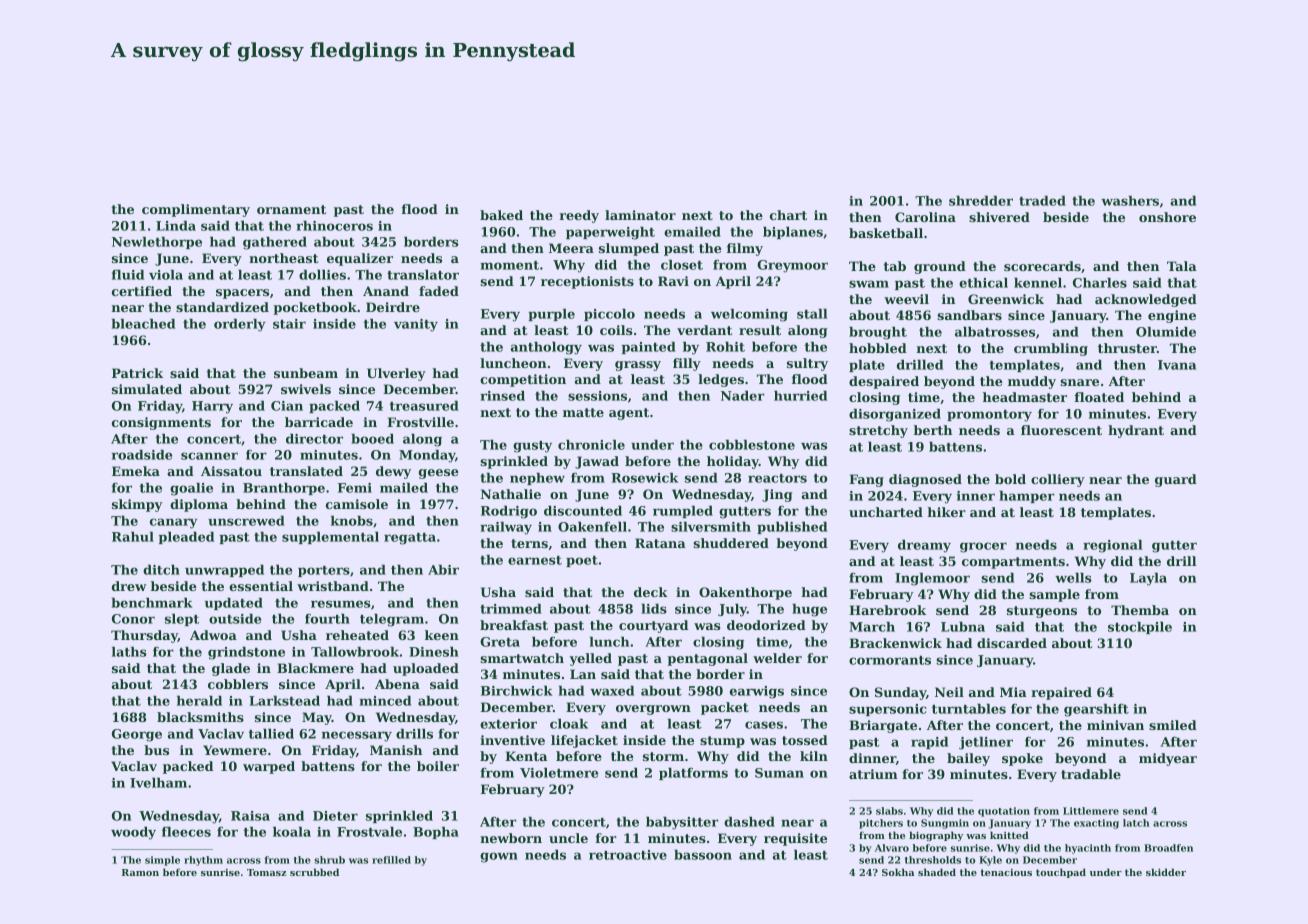  What do you see at coordinates (1127, 348) in the screenshot?
I see `thruster` at bounding box center [1127, 348].
